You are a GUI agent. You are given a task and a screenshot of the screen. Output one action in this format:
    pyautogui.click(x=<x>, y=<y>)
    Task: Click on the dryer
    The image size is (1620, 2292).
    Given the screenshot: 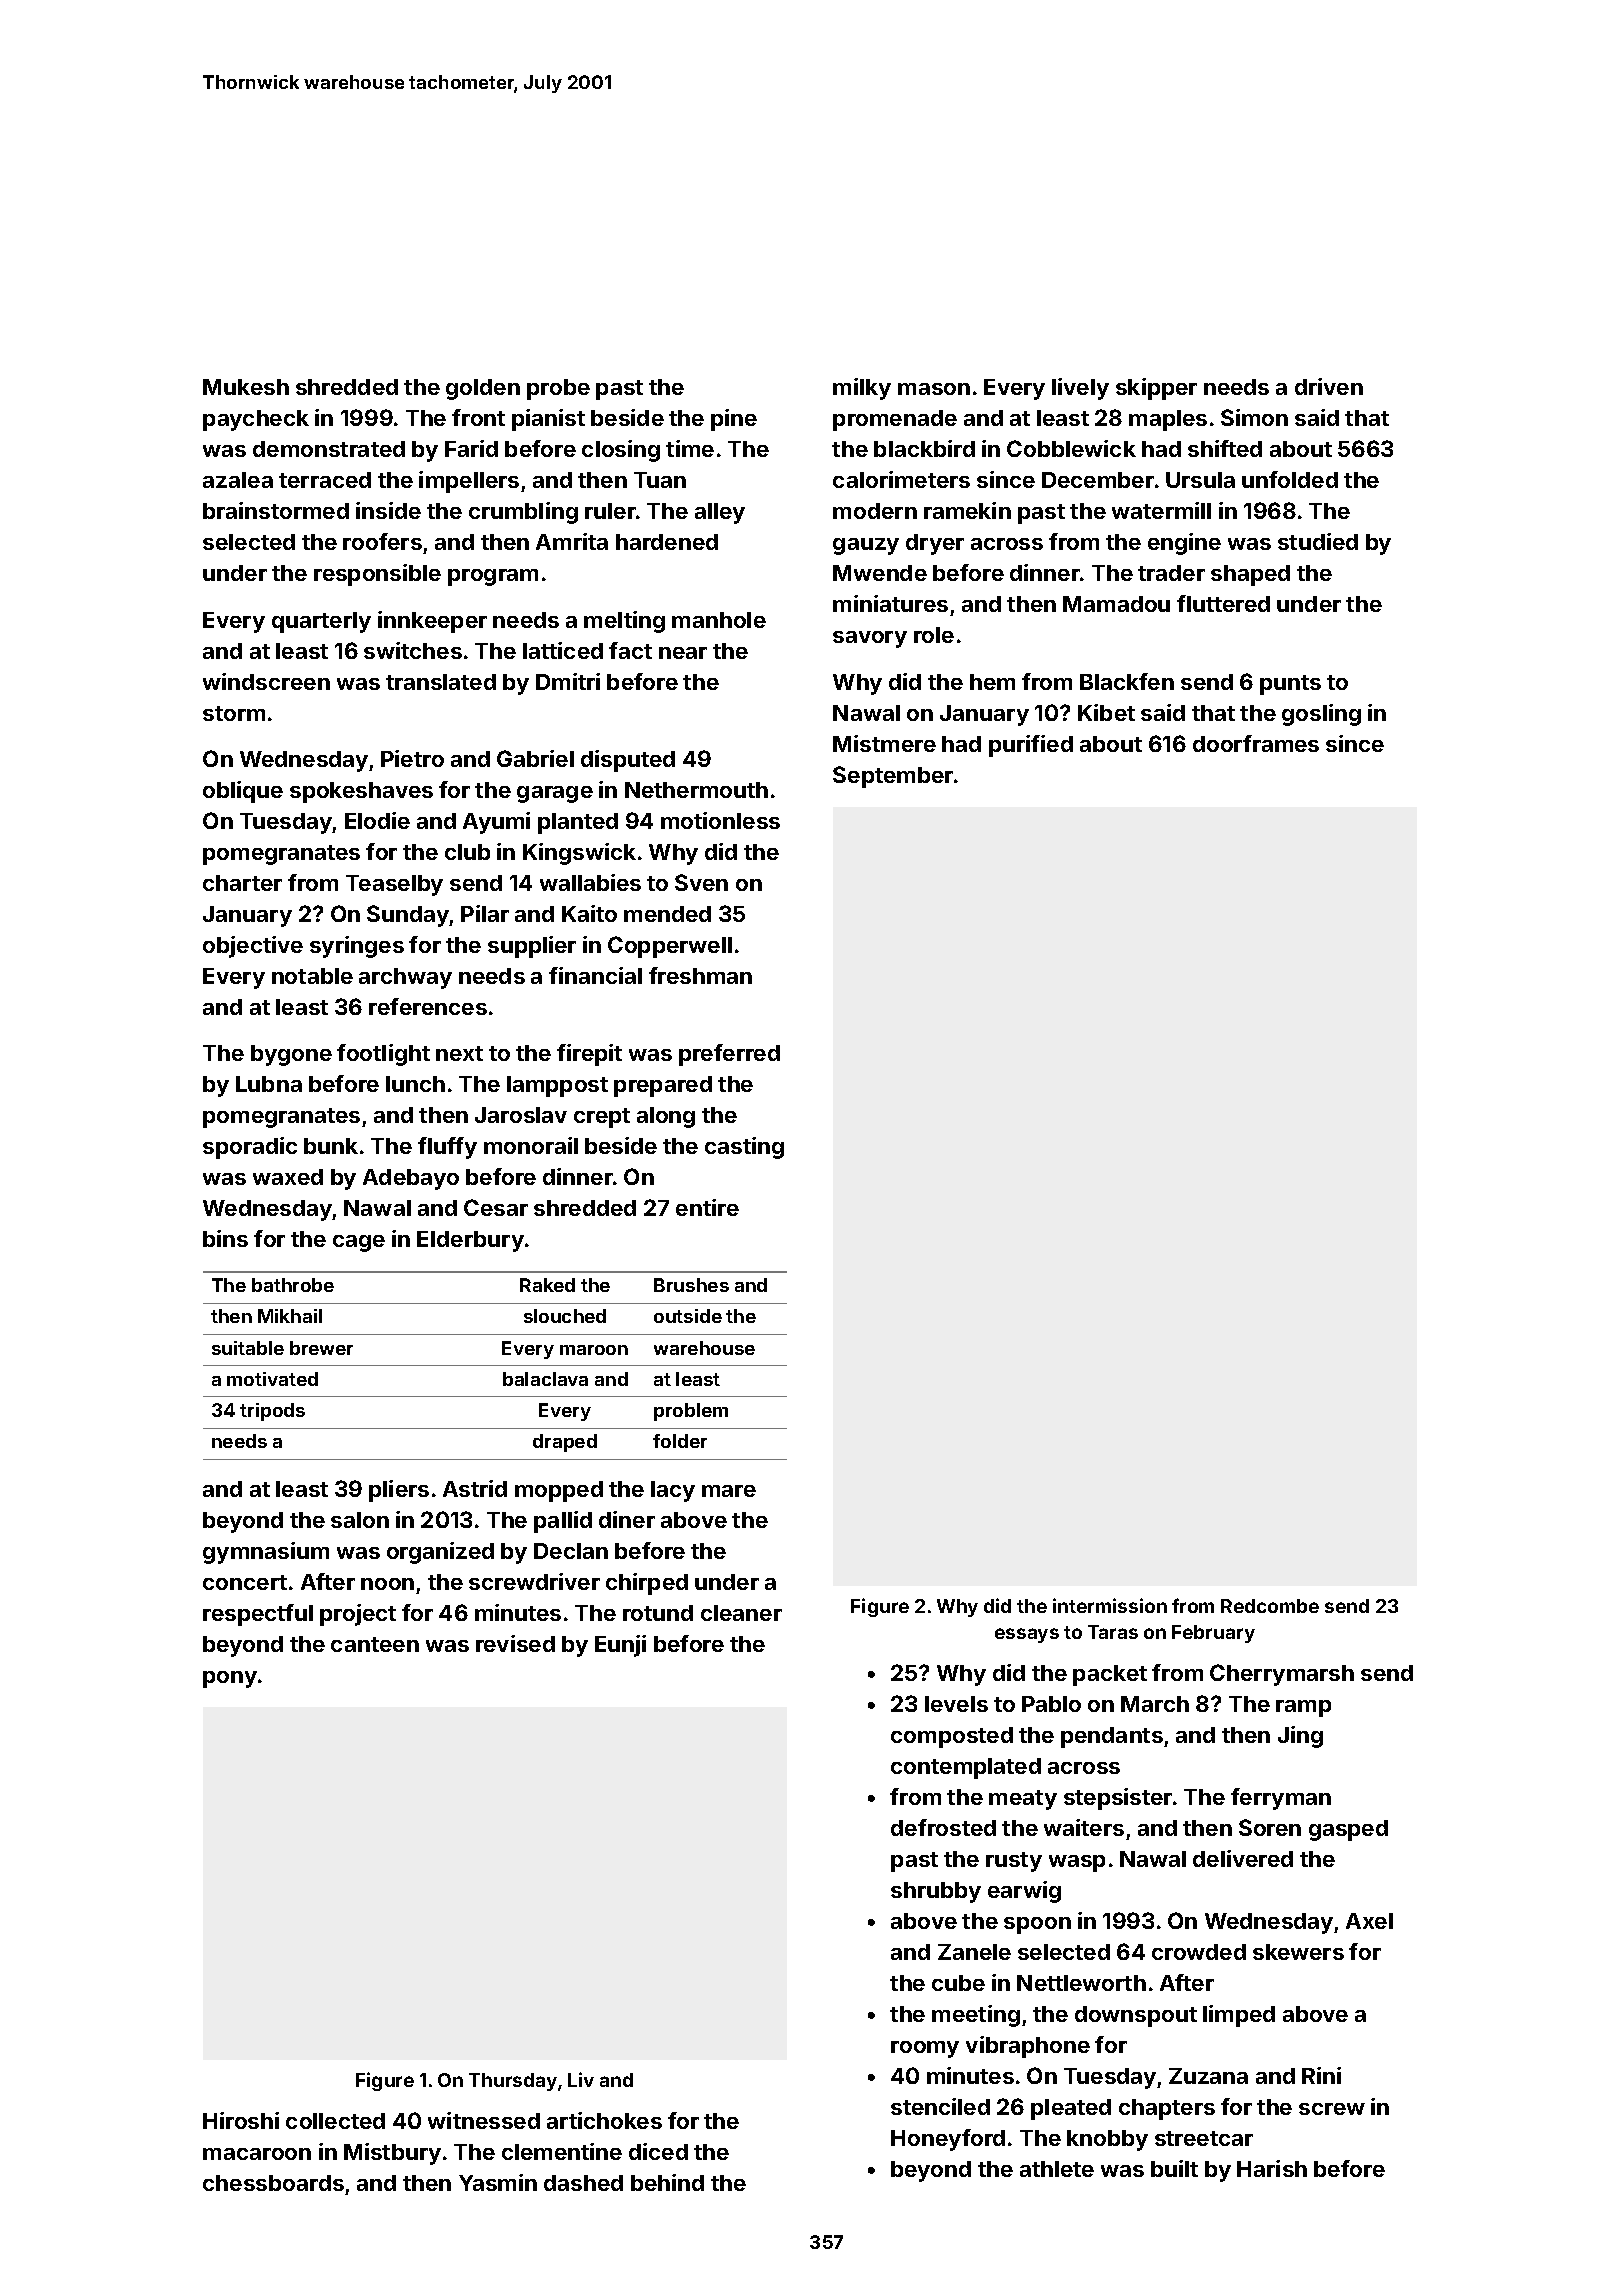 What is the action you would take?
    pyautogui.click(x=935, y=544)
